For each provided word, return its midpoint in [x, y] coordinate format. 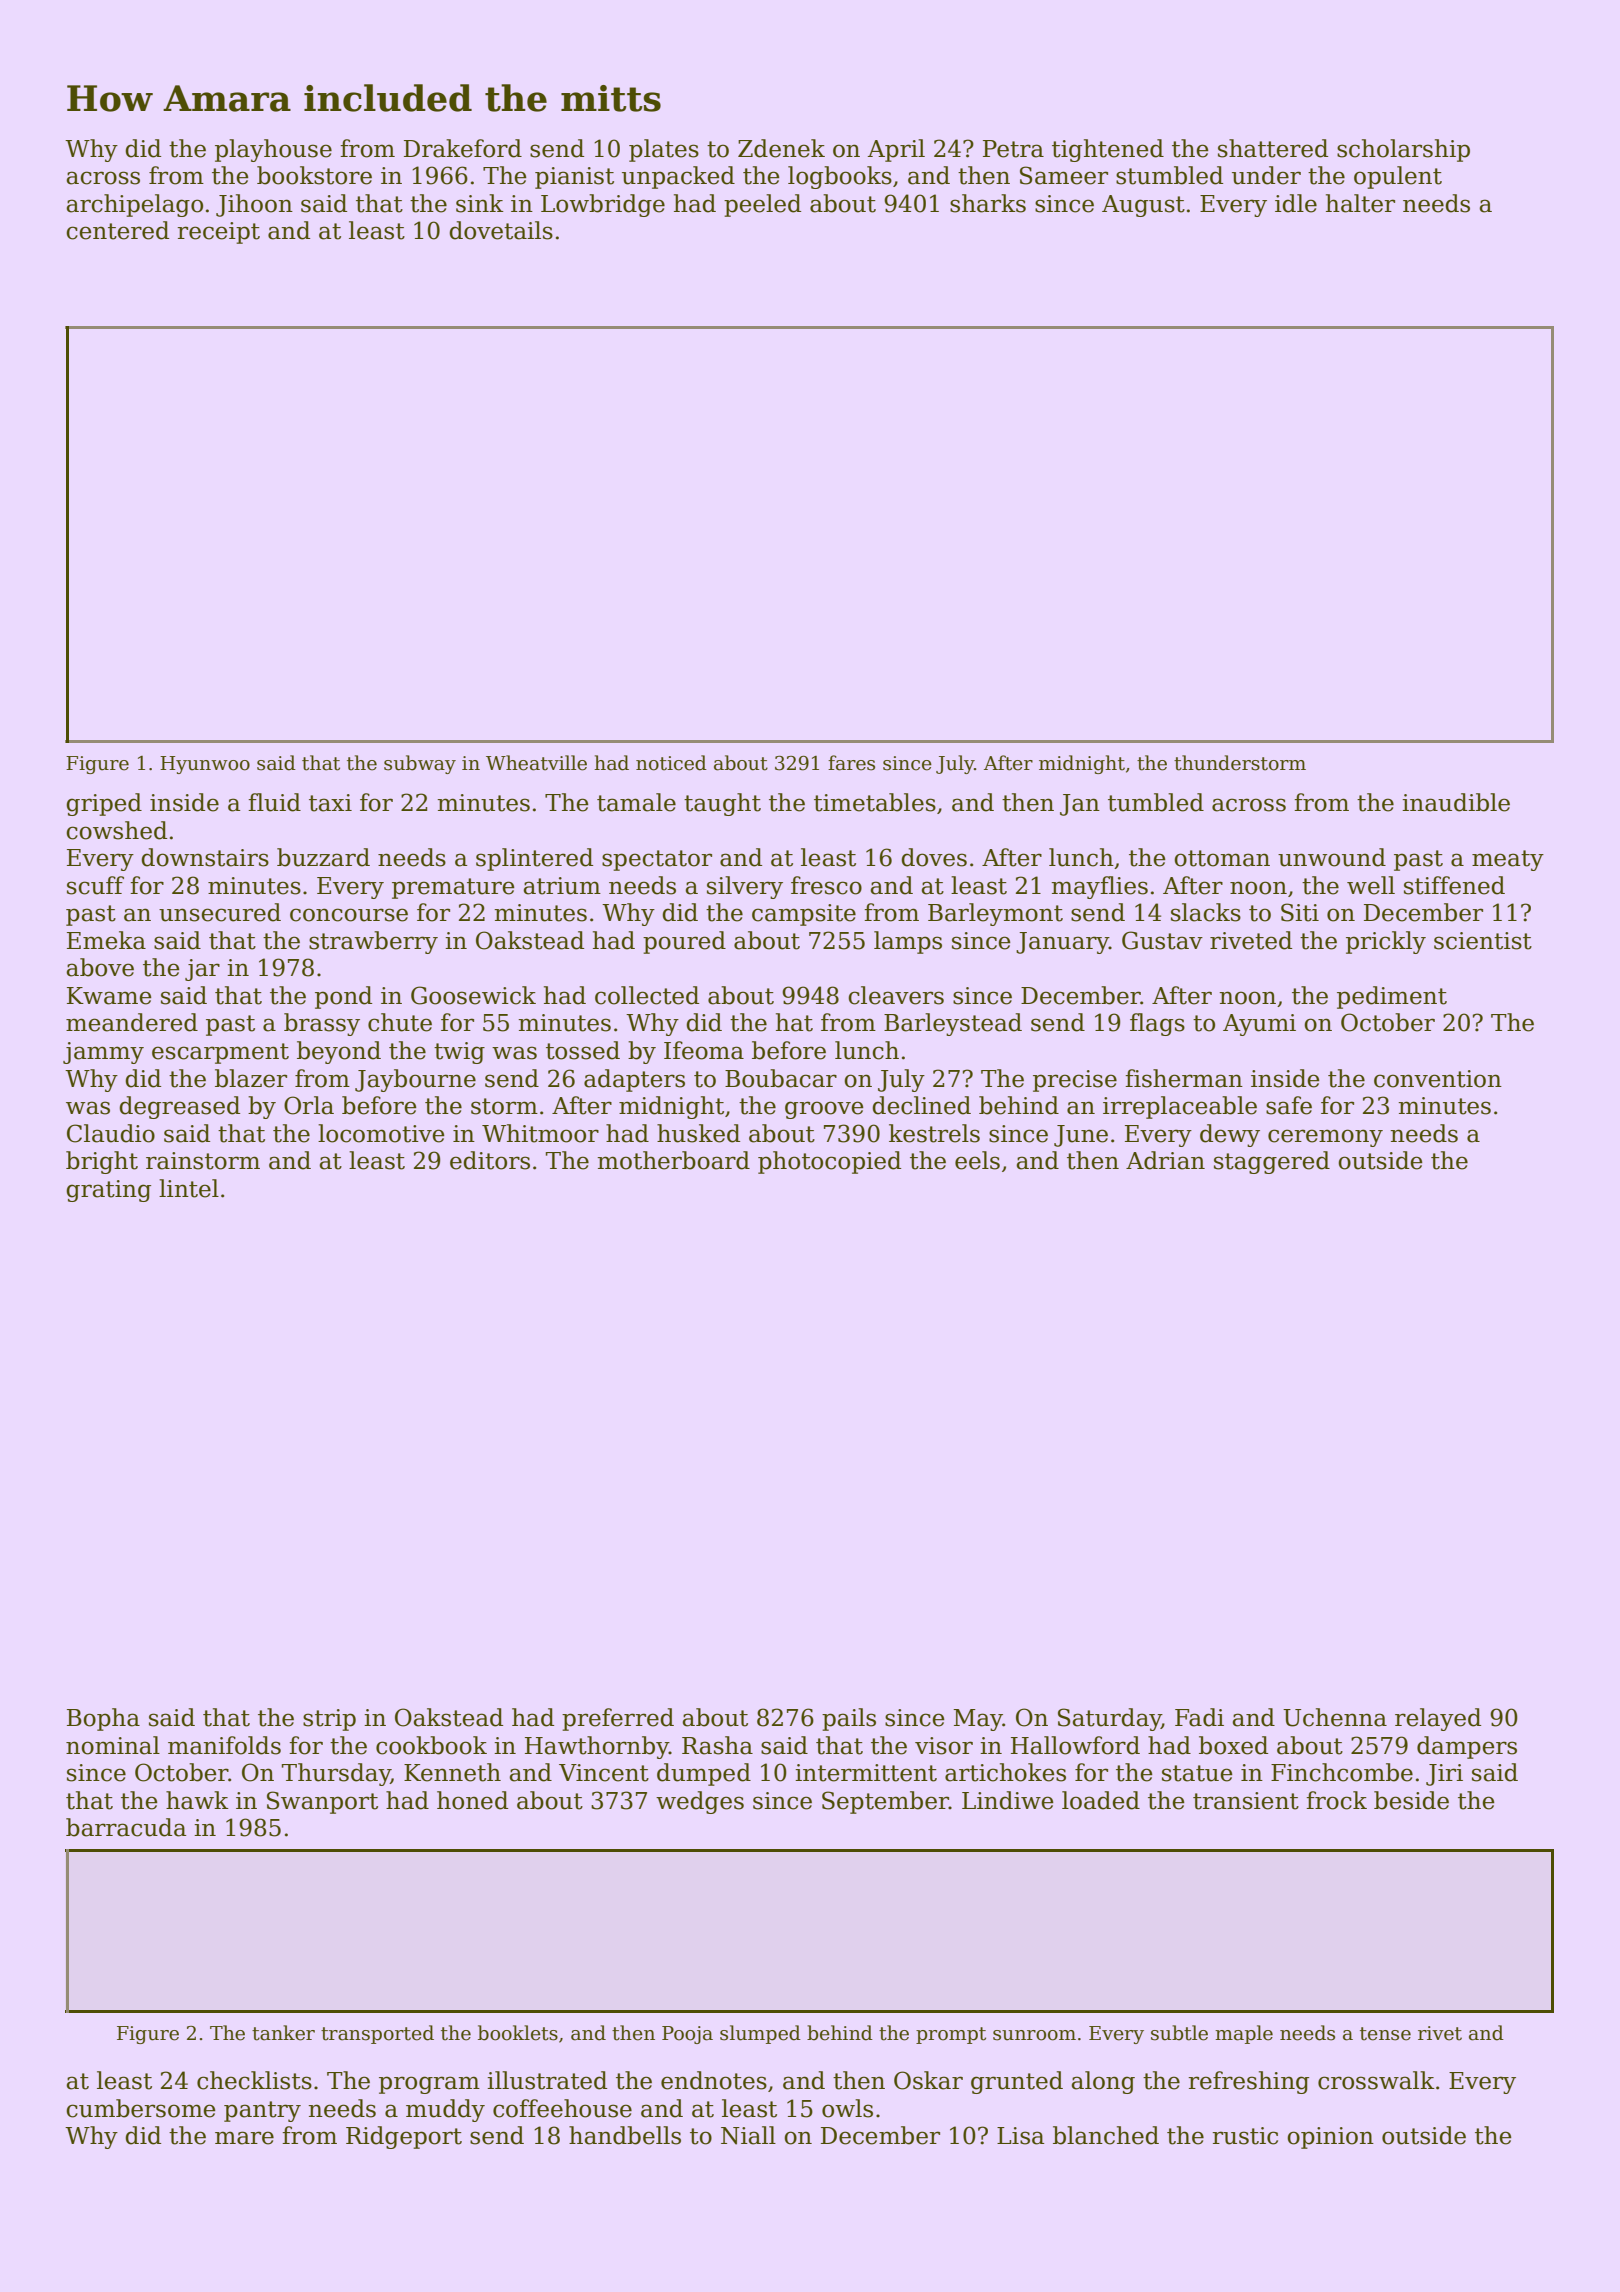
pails [849, 1719]
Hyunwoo [205, 765]
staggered [1272, 1162]
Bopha [103, 1719]
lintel [189, 1188]
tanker [283, 2033]
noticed [671, 763]
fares [851, 763]
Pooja [687, 2035]
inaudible [1456, 802]
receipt [218, 233]
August [1143, 206]
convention [1438, 1079]
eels [977, 1160]
